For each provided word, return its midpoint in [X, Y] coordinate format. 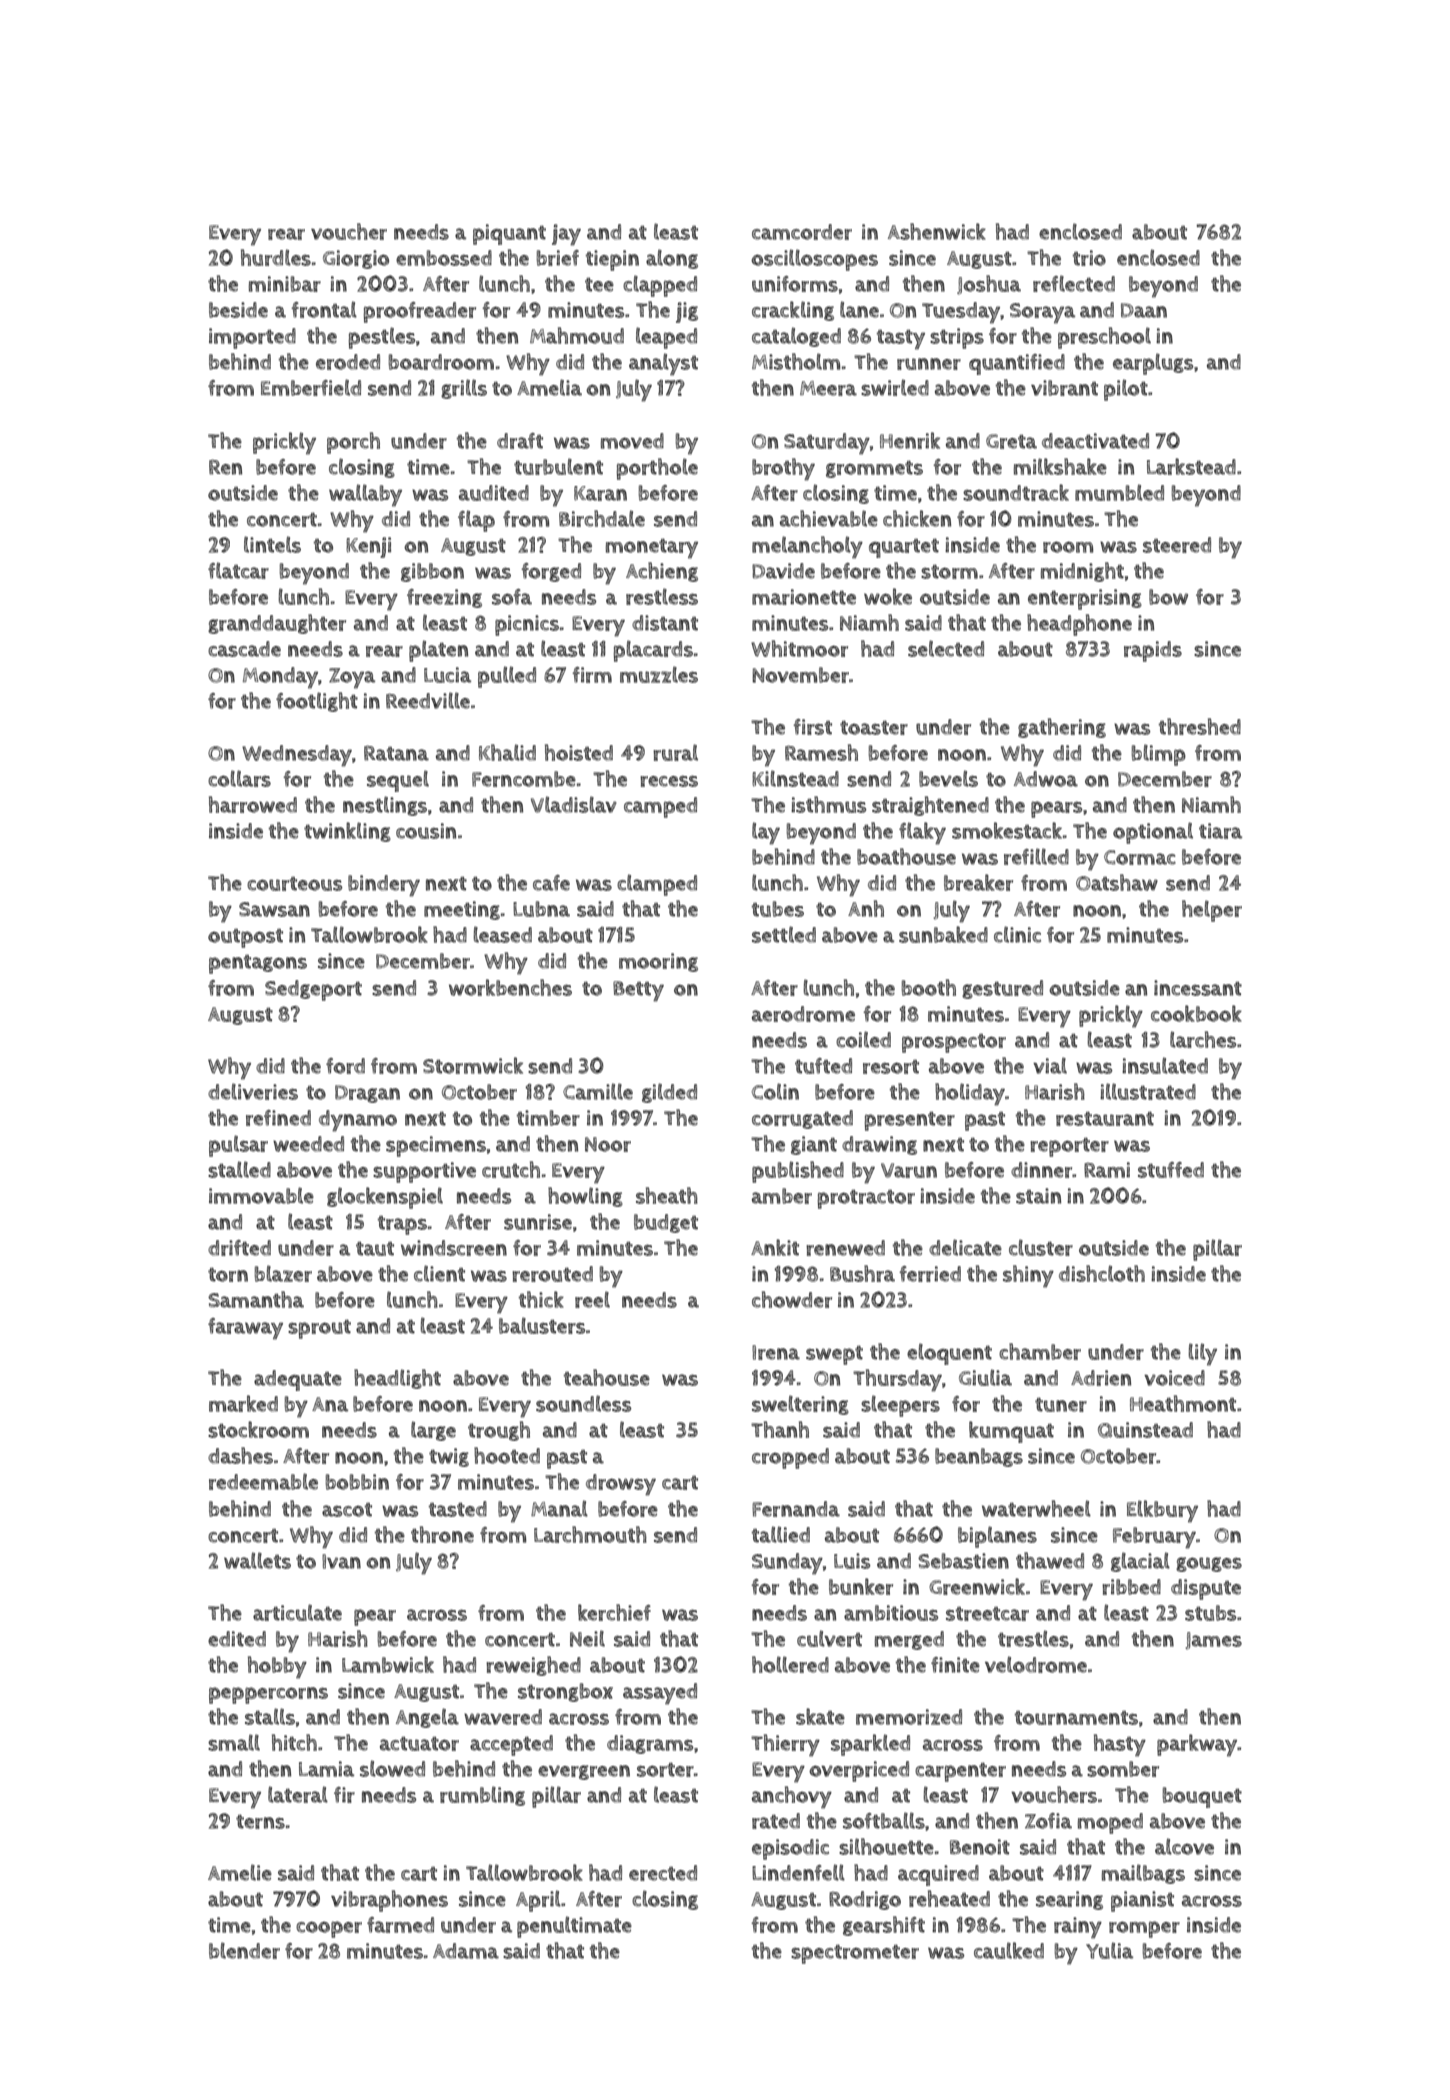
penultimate [574, 1927]
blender [244, 1950]
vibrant [1064, 388]
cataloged [796, 337]
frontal [324, 309]
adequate [298, 1380]
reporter [1069, 1147]
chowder [792, 1299]
